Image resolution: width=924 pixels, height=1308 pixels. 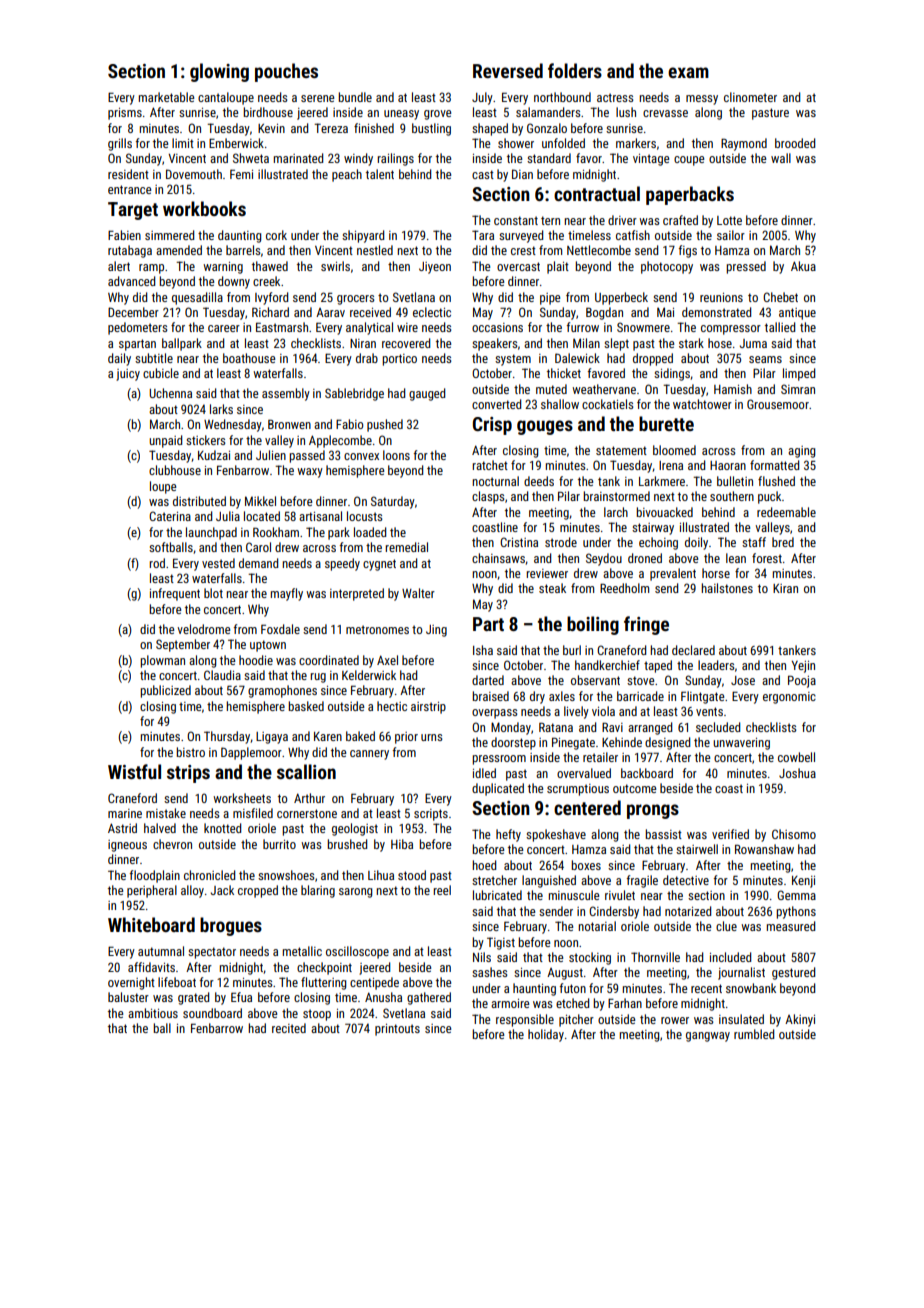 I want to click on duplicated, so click(x=498, y=789).
